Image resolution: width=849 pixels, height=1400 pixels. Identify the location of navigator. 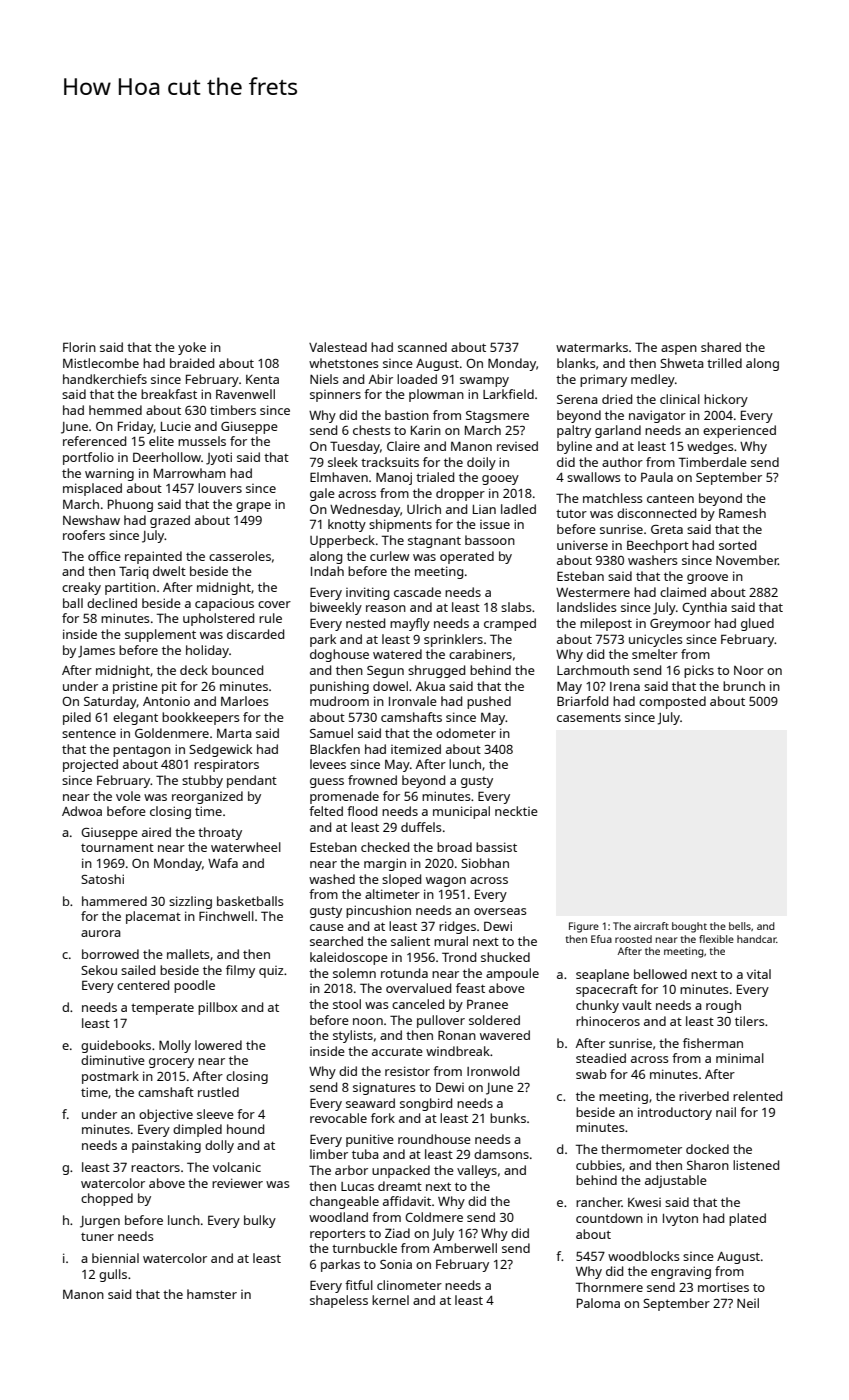
(657, 416).
